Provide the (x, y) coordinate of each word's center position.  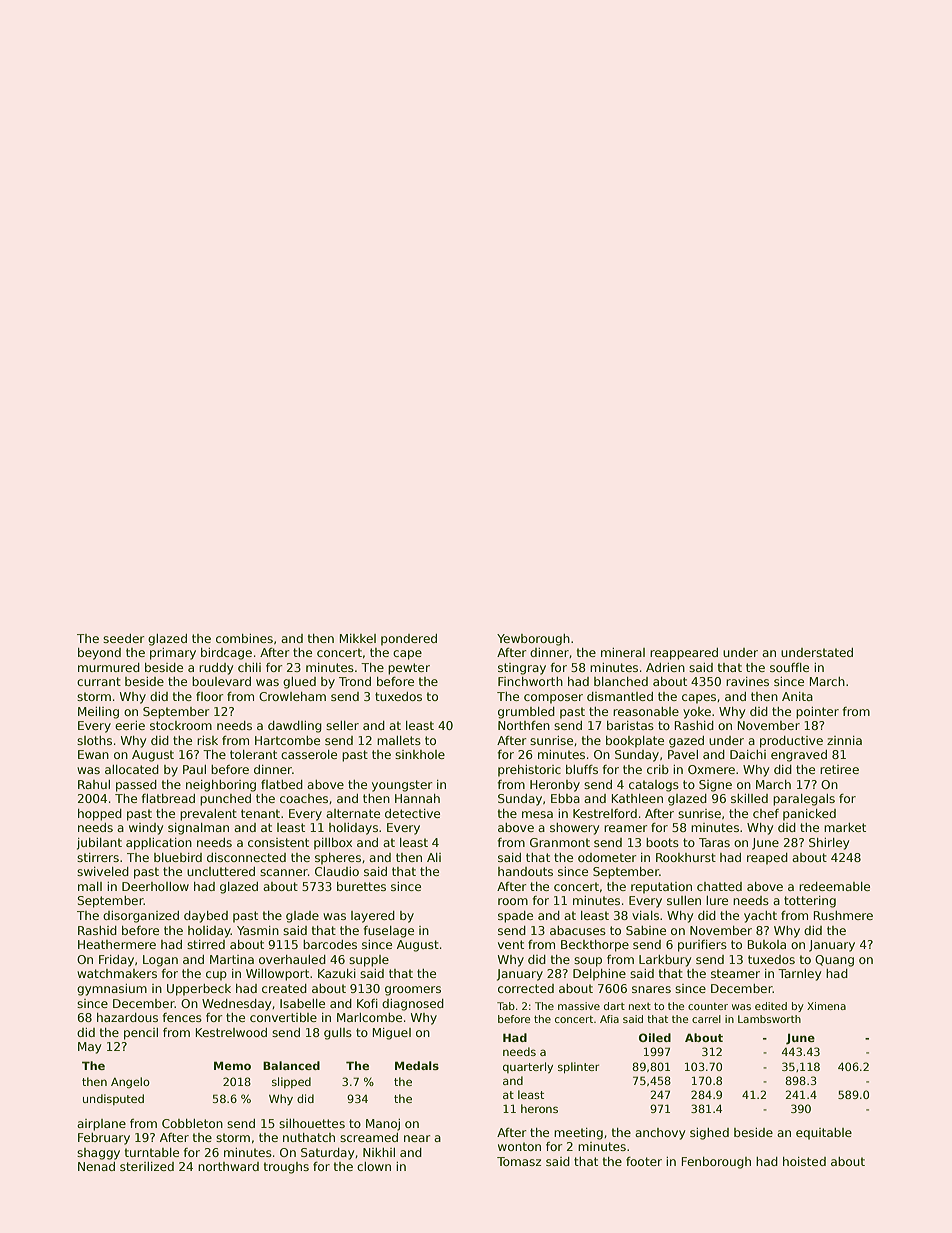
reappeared (684, 654)
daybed (206, 917)
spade (515, 917)
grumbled (526, 713)
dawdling (295, 727)
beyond (99, 654)
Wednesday (236, 1005)
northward (228, 1166)
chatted (719, 886)
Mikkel (357, 638)
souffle (789, 667)
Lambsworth (769, 1019)
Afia (609, 1019)
